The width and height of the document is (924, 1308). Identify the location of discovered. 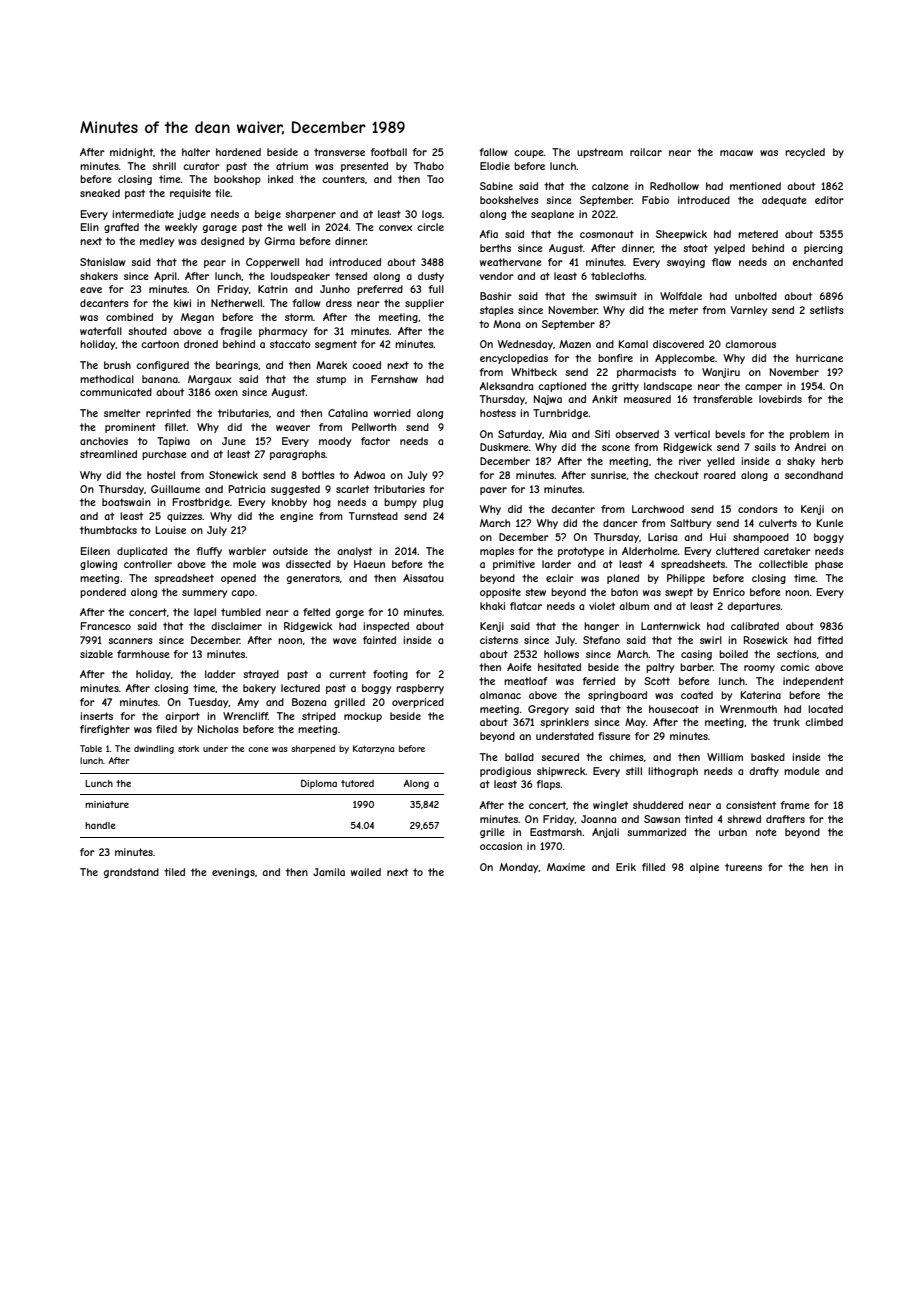
(678, 344).
